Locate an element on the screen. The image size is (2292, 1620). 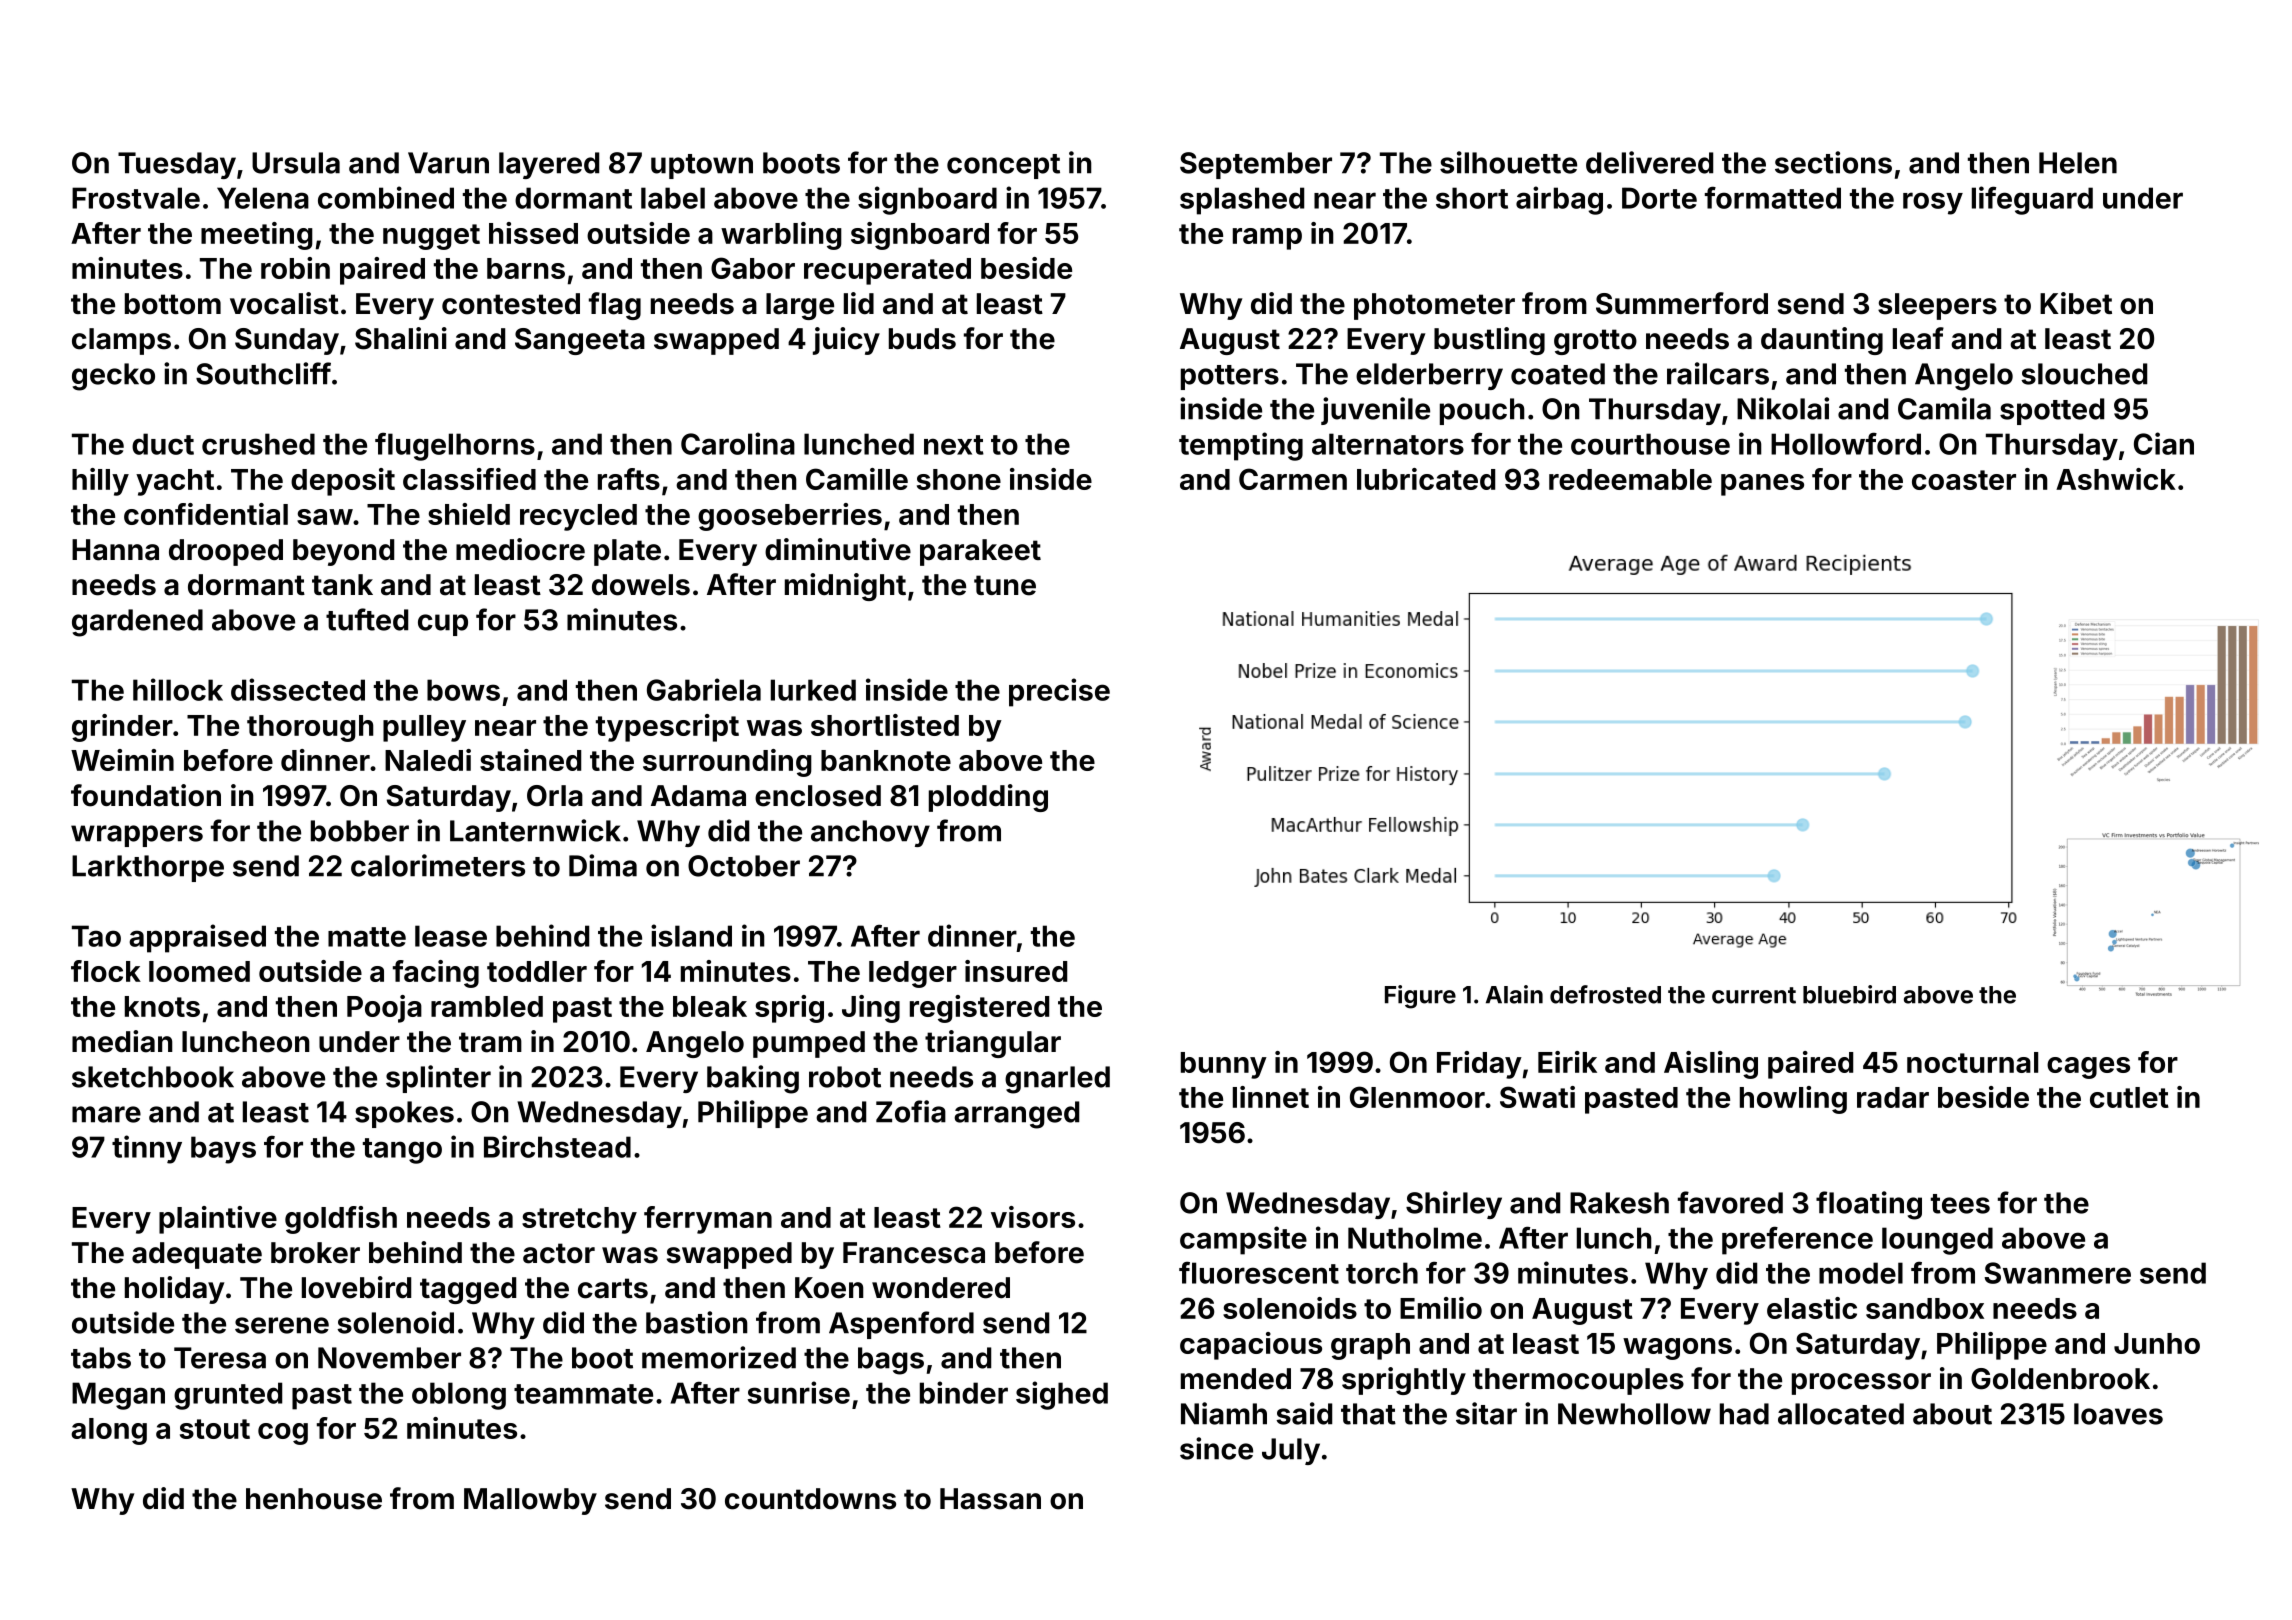
Ashwick is located at coordinates (2116, 479).
